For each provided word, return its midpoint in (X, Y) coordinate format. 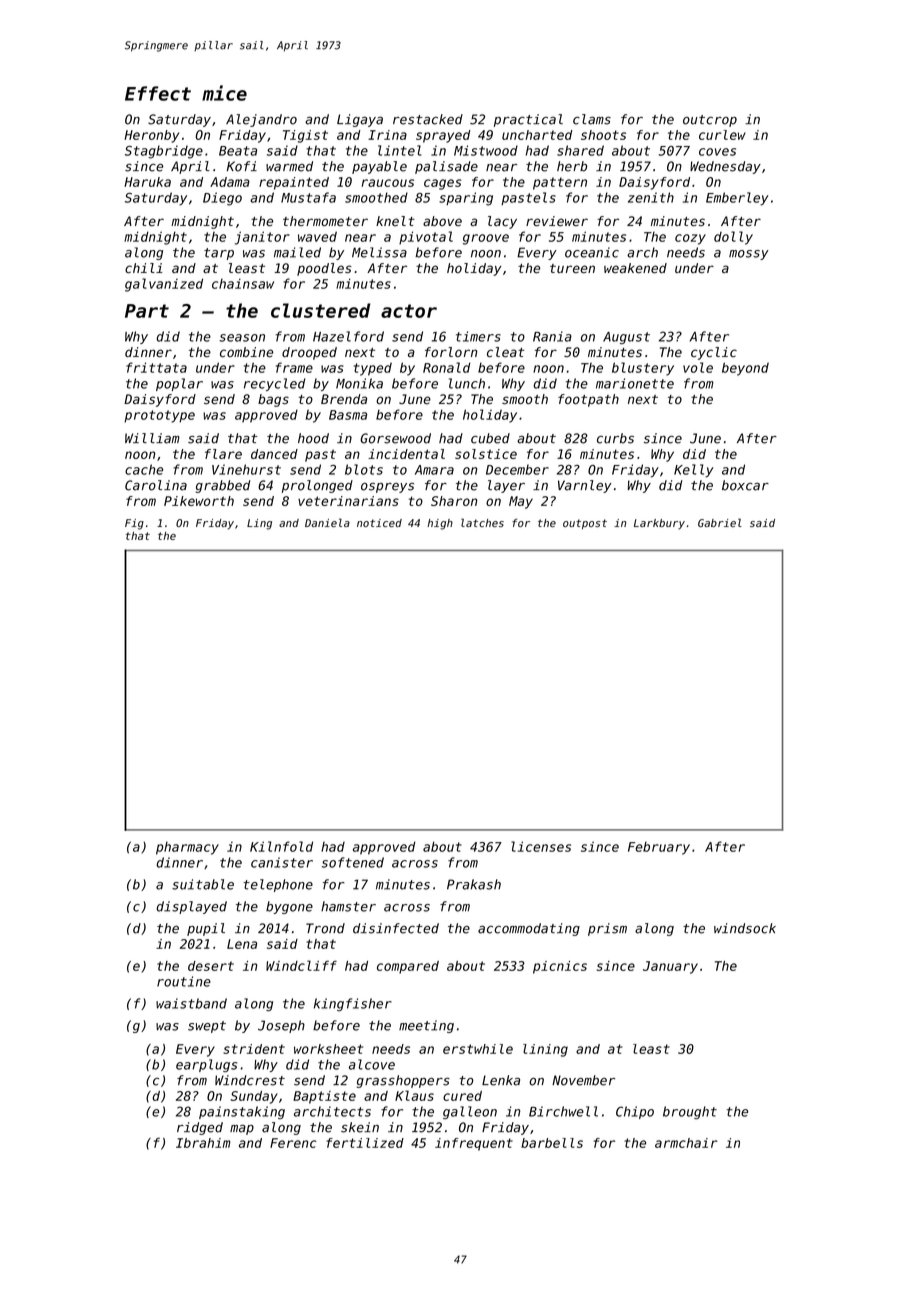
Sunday (254, 1097)
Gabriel (720, 522)
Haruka (147, 182)
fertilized (365, 1143)
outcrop (710, 121)
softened (353, 862)
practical (528, 120)
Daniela (327, 522)
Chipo (635, 1112)
